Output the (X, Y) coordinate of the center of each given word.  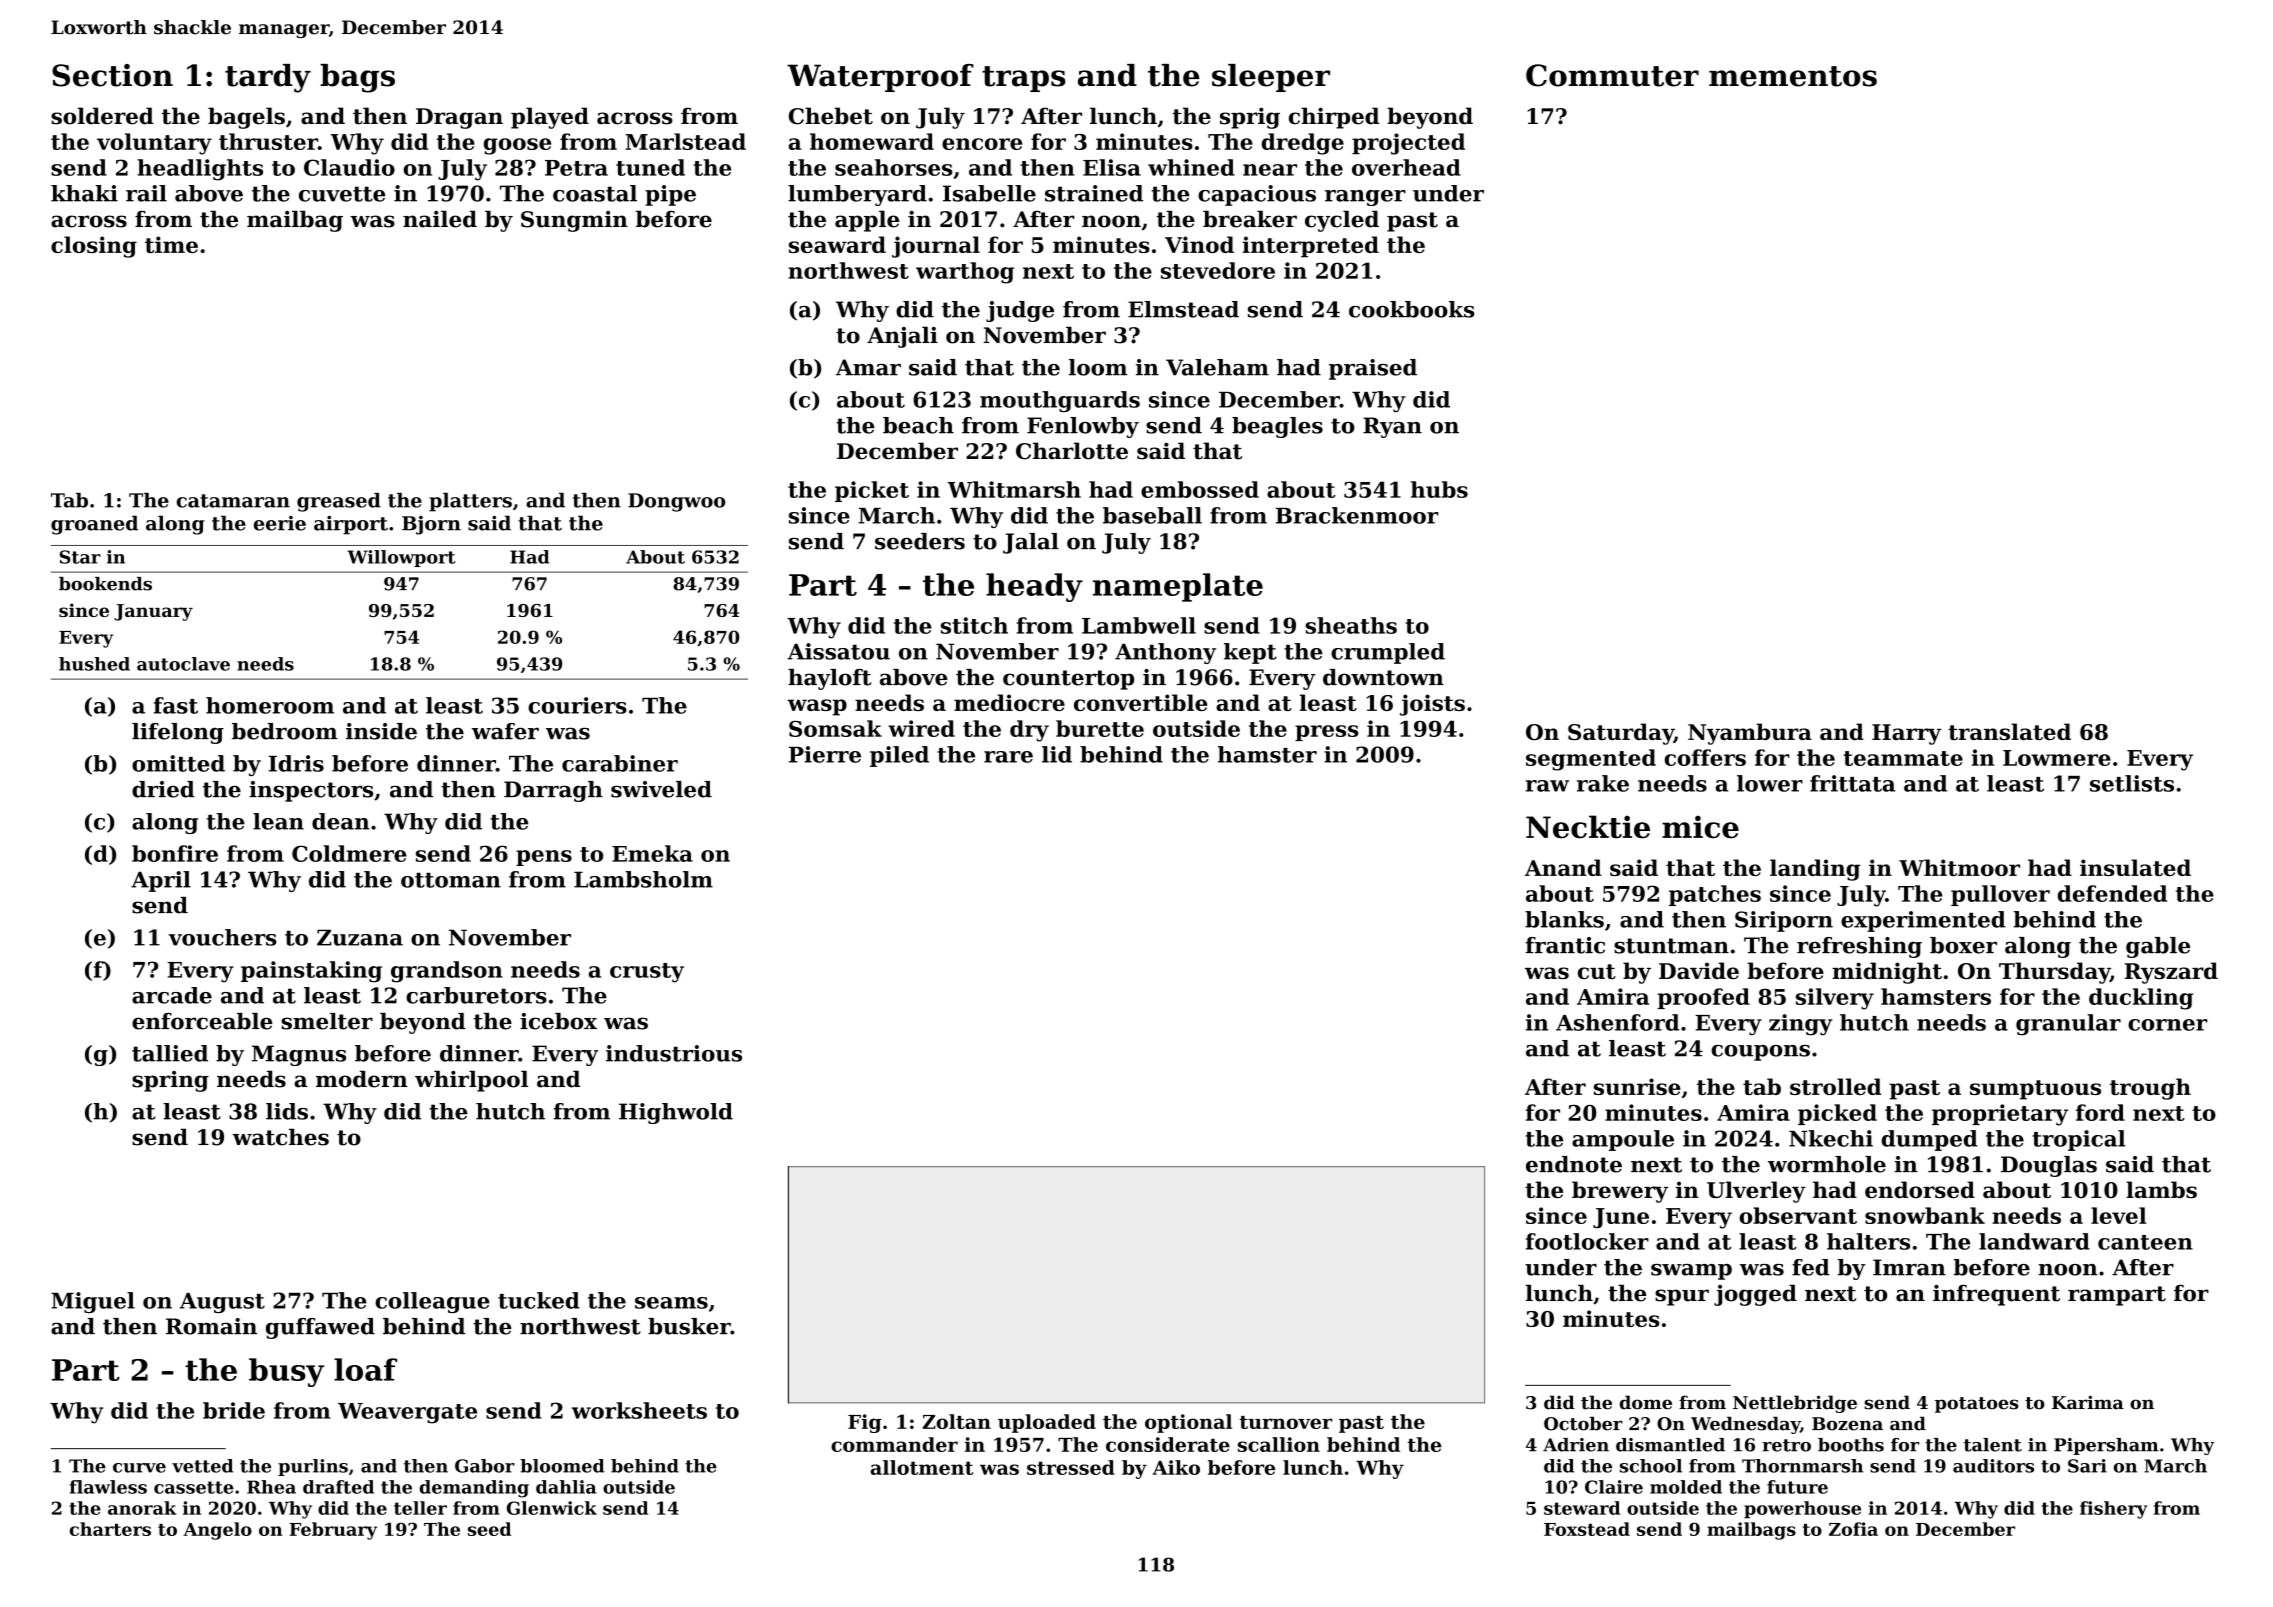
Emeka (652, 853)
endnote (1574, 1164)
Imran (1909, 1267)
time (171, 244)
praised (1373, 369)
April (161, 881)
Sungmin (574, 221)
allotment (922, 1467)
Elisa (1112, 167)
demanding (474, 1489)
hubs (1439, 489)
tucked (539, 1300)
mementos (1793, 76)
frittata (1853, 783)
